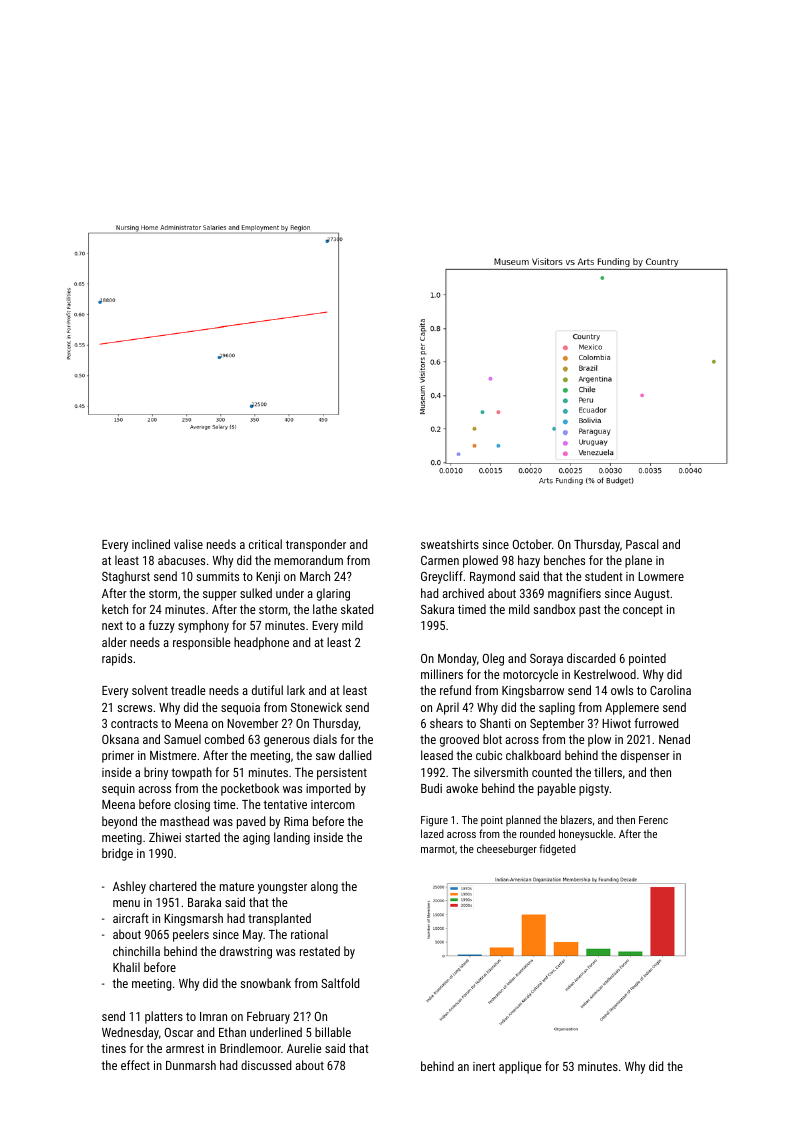  I want to click on sweatshirts, so click(450, 544).
